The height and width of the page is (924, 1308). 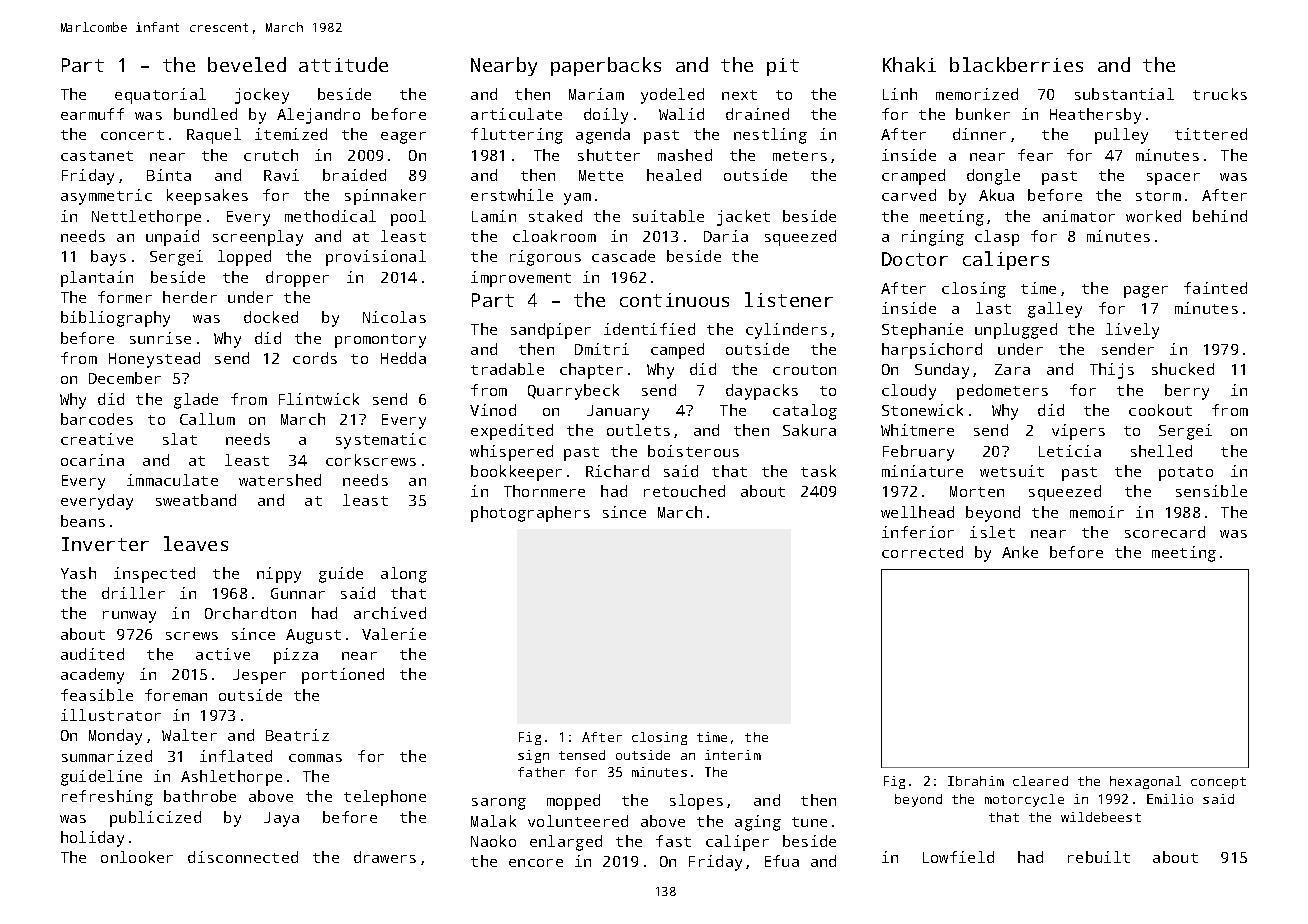 I want to click on Ravi, so click(x=281, y=175).
